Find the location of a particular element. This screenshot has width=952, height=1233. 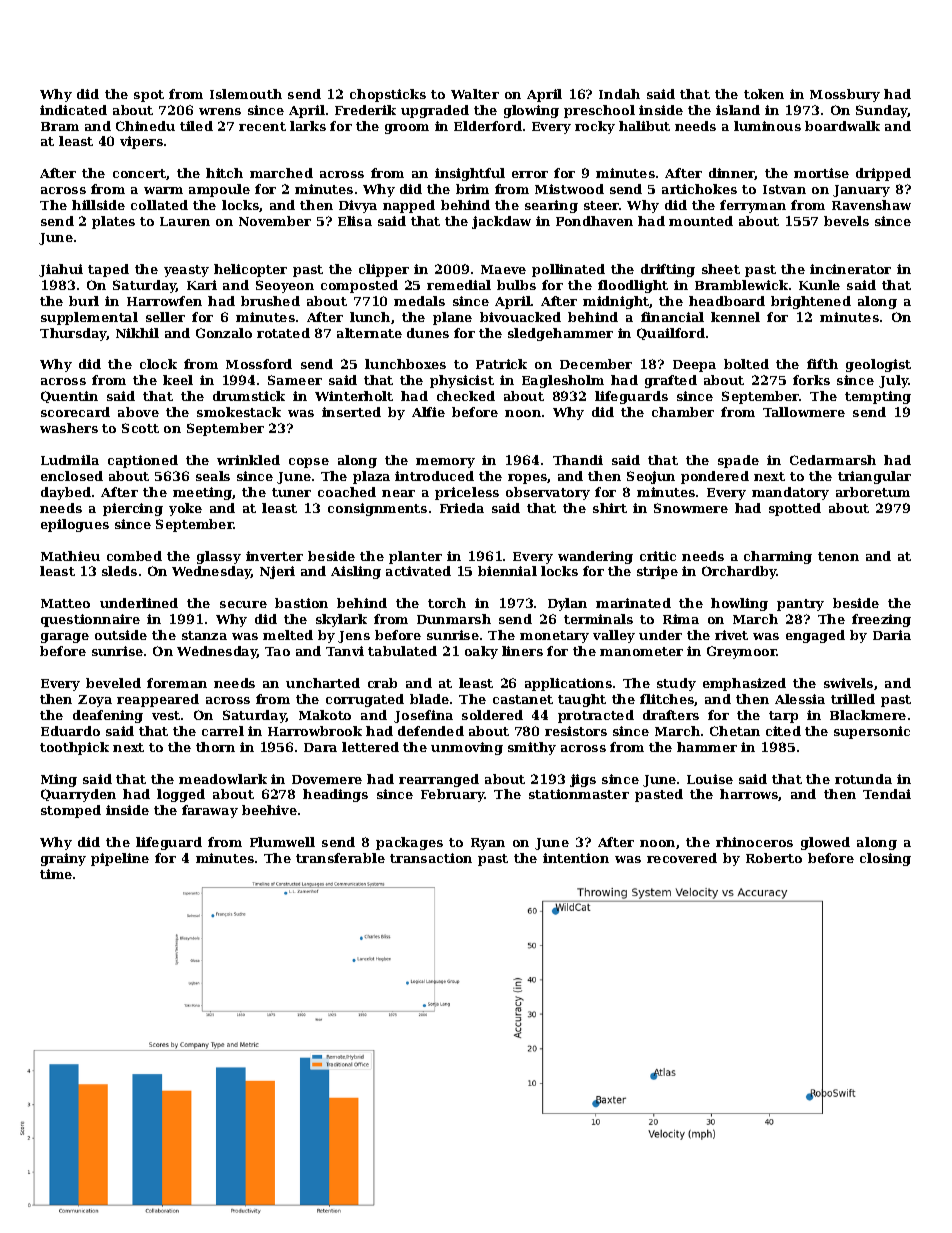

Tendai is located at coordinates (887, 794).
